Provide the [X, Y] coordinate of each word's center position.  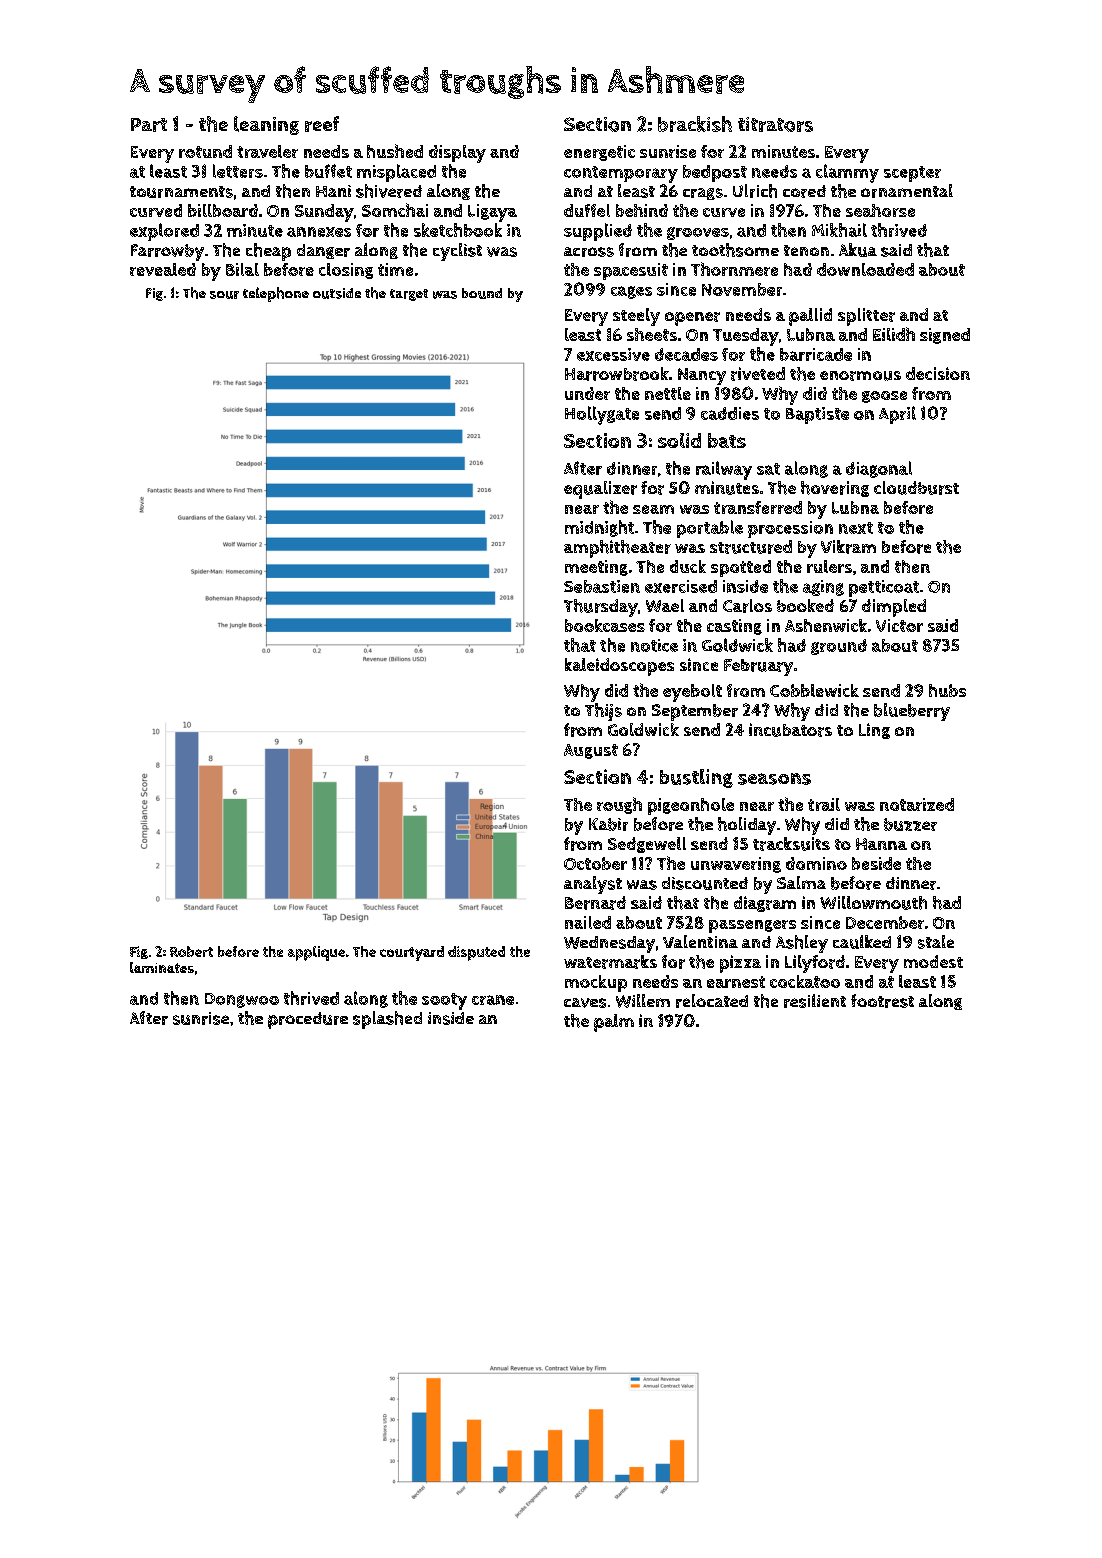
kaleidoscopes [619, 667]
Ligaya [492, 213]
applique [316, 953]
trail [824, 804]
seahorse [880, 210]
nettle [668, 393]
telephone [276, 294]
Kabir [608, 824]
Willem [643, 1001]
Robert [191, 951]
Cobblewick [814, 690]
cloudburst [916, 488]
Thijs [603, 712]
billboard [223, 210]
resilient [815, 1001]
